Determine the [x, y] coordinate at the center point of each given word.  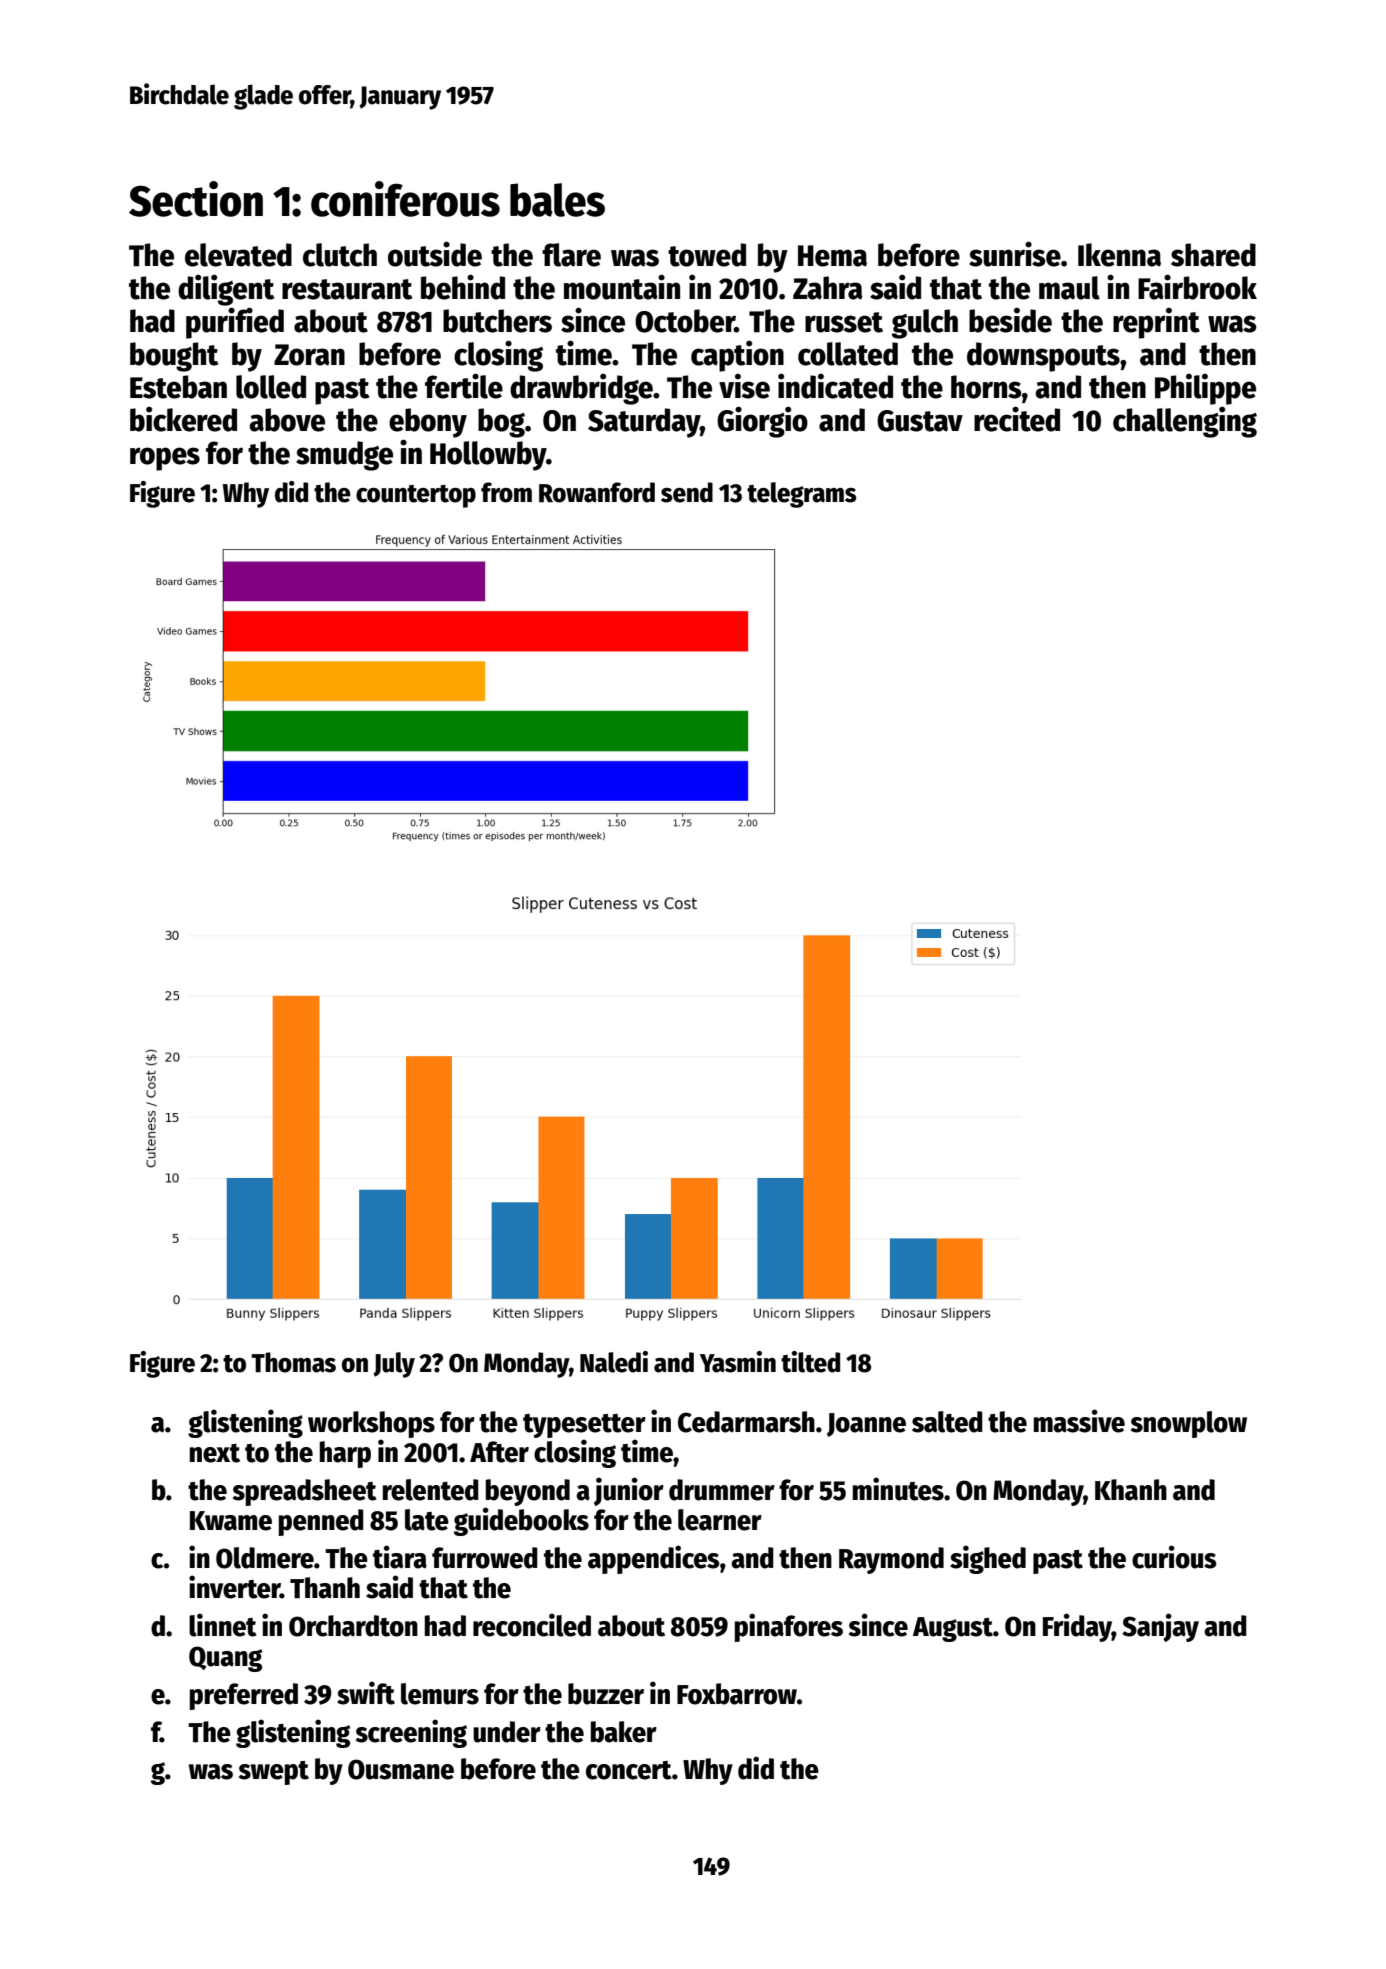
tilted [810, 1362]
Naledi [614, 1362]
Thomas [293, 1362]
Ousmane [401, 1769]
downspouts [1043, 357]
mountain [622, 287]
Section [196, 199]
